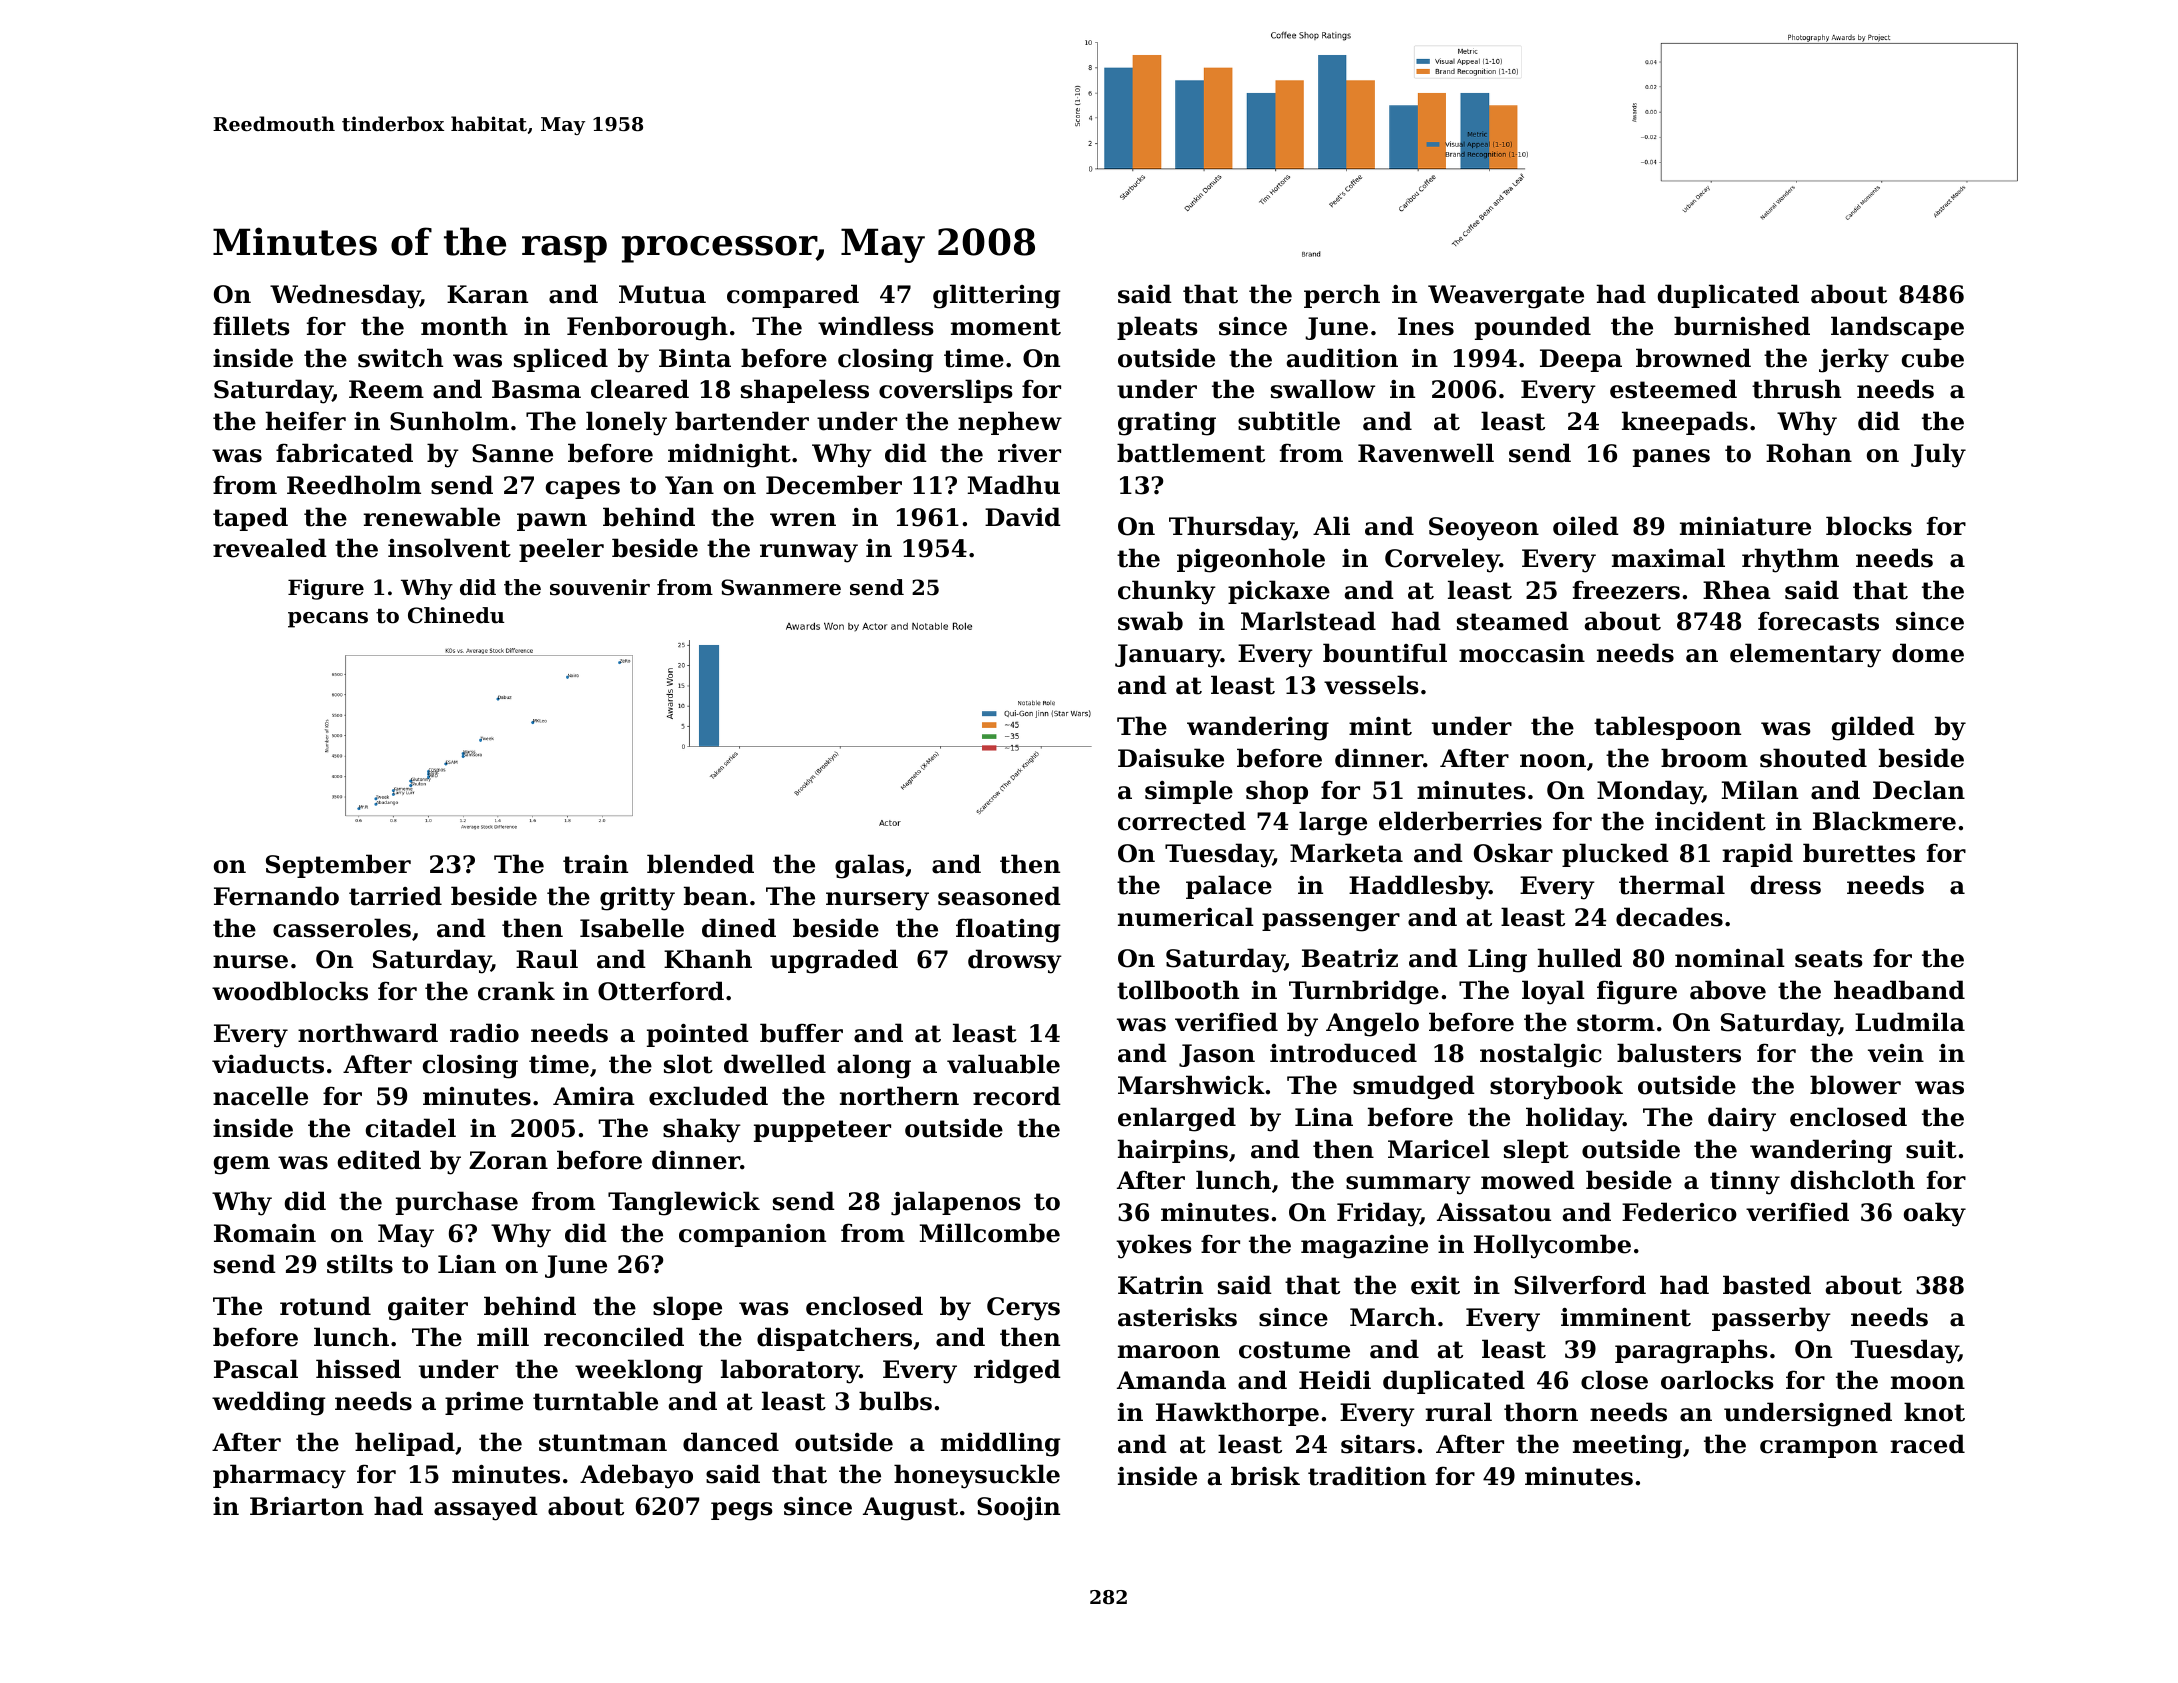 The height and width of the screenshot is (1683, 2178). I want to click on noon, so click(1553, 761).
